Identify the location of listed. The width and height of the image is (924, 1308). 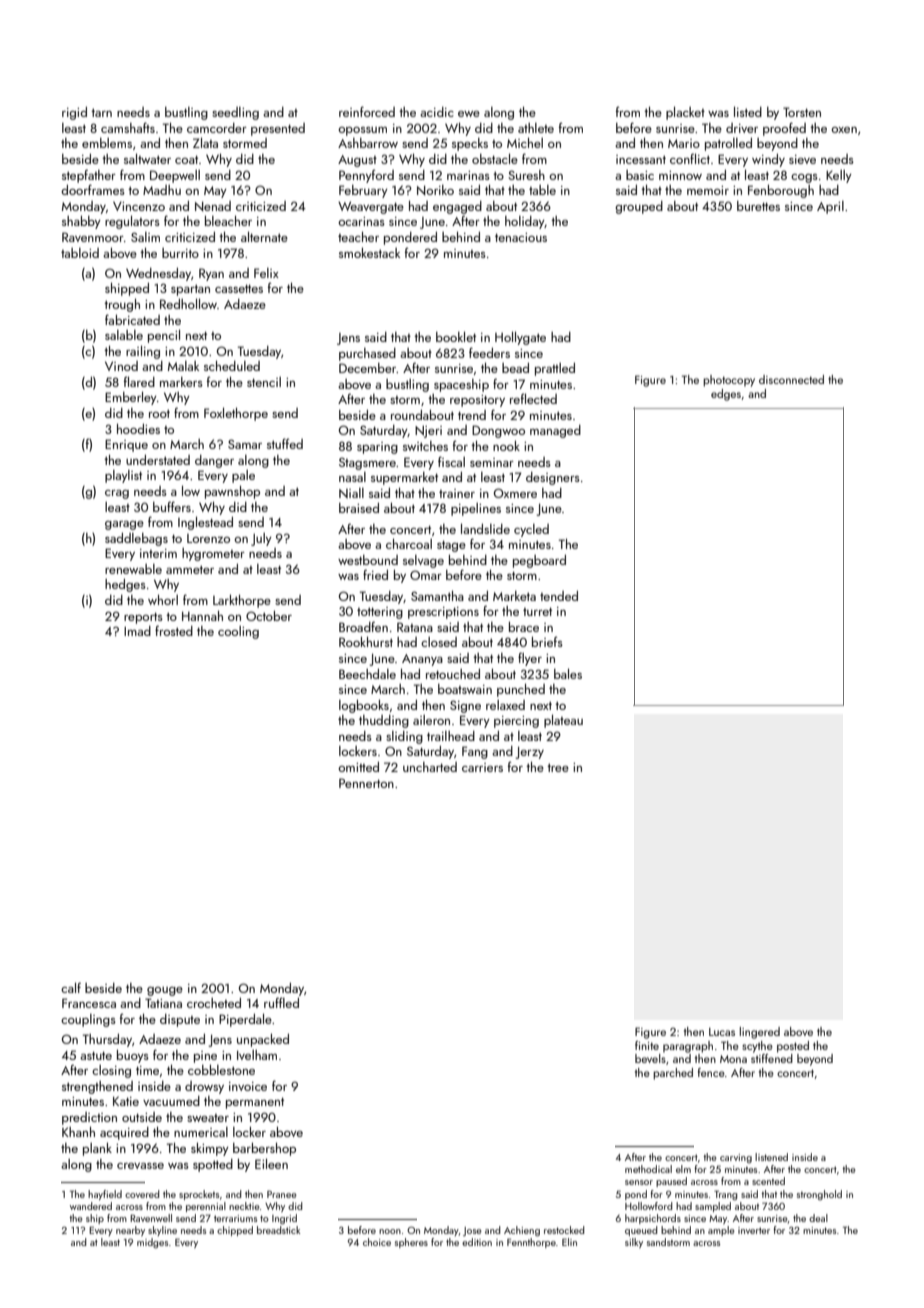
(748, 111).
